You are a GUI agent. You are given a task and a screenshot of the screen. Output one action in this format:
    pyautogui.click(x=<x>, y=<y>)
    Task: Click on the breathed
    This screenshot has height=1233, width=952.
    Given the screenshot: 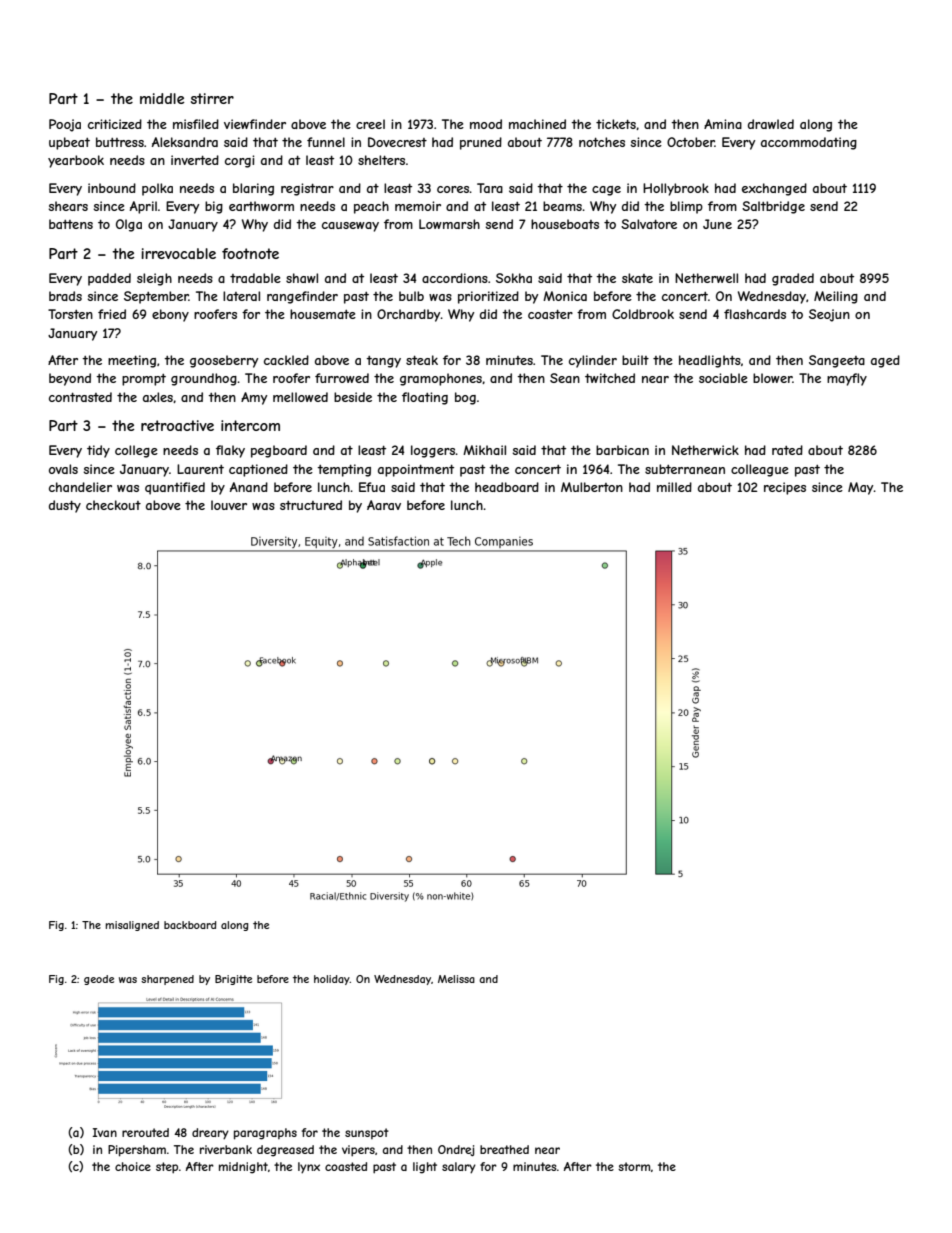 What is the action you would take?
    pyautogui.click(x=504, y=1149)
